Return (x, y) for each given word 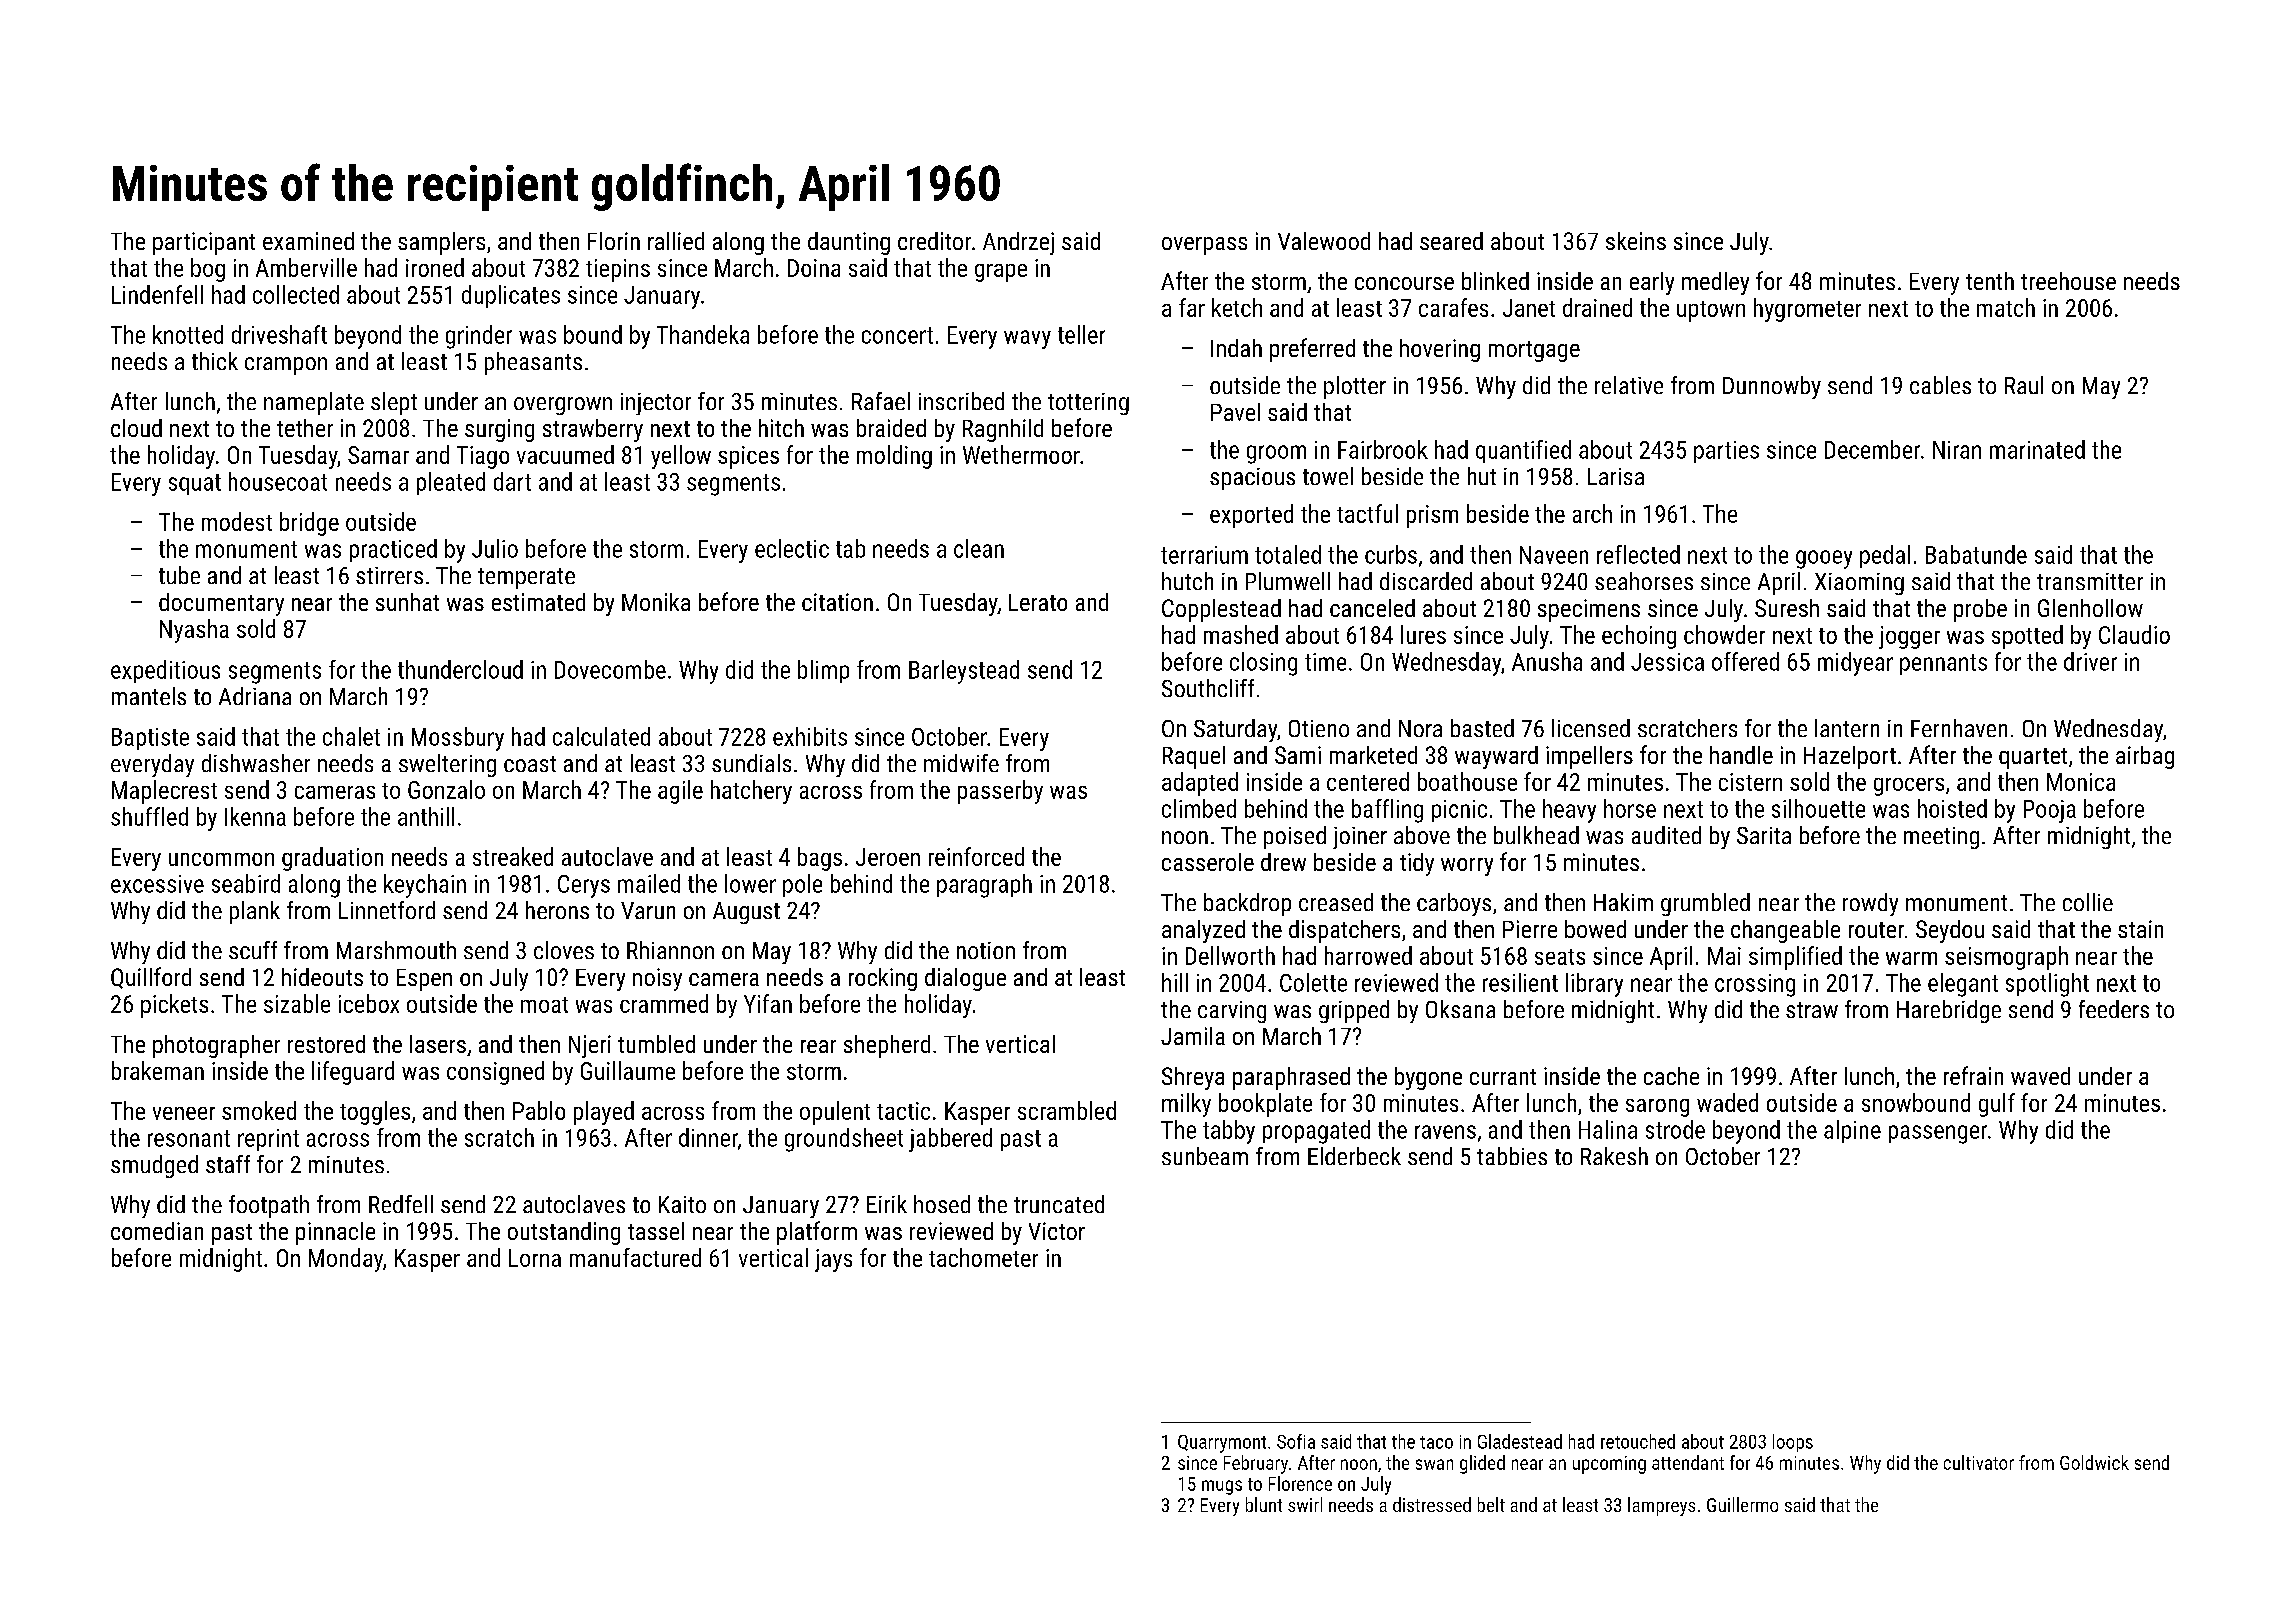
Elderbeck (1354, 1156)
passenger (1938, 1134)
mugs (1222, 1487)
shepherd (887, 1046)
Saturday (1235, 730)
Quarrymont (1222, 1444)
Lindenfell (157, 294)
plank (255, 912)
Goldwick (2094, 1462)
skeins (1636, 241)
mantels (149, 696)
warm (1911, 958)
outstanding (564, 1233)
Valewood (1324, 241)
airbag (2145, 757)
